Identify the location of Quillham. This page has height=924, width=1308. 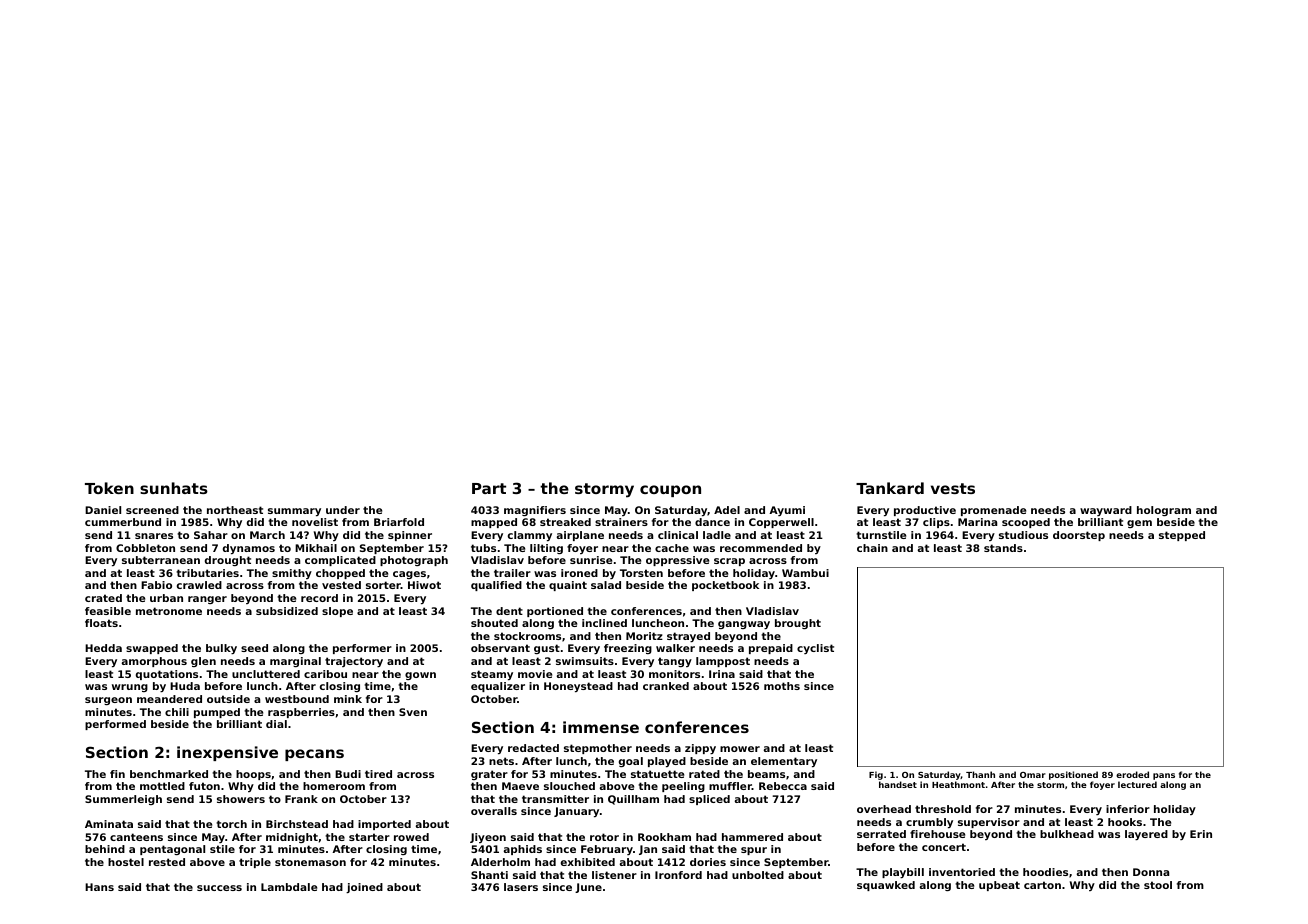
(633, 800).
